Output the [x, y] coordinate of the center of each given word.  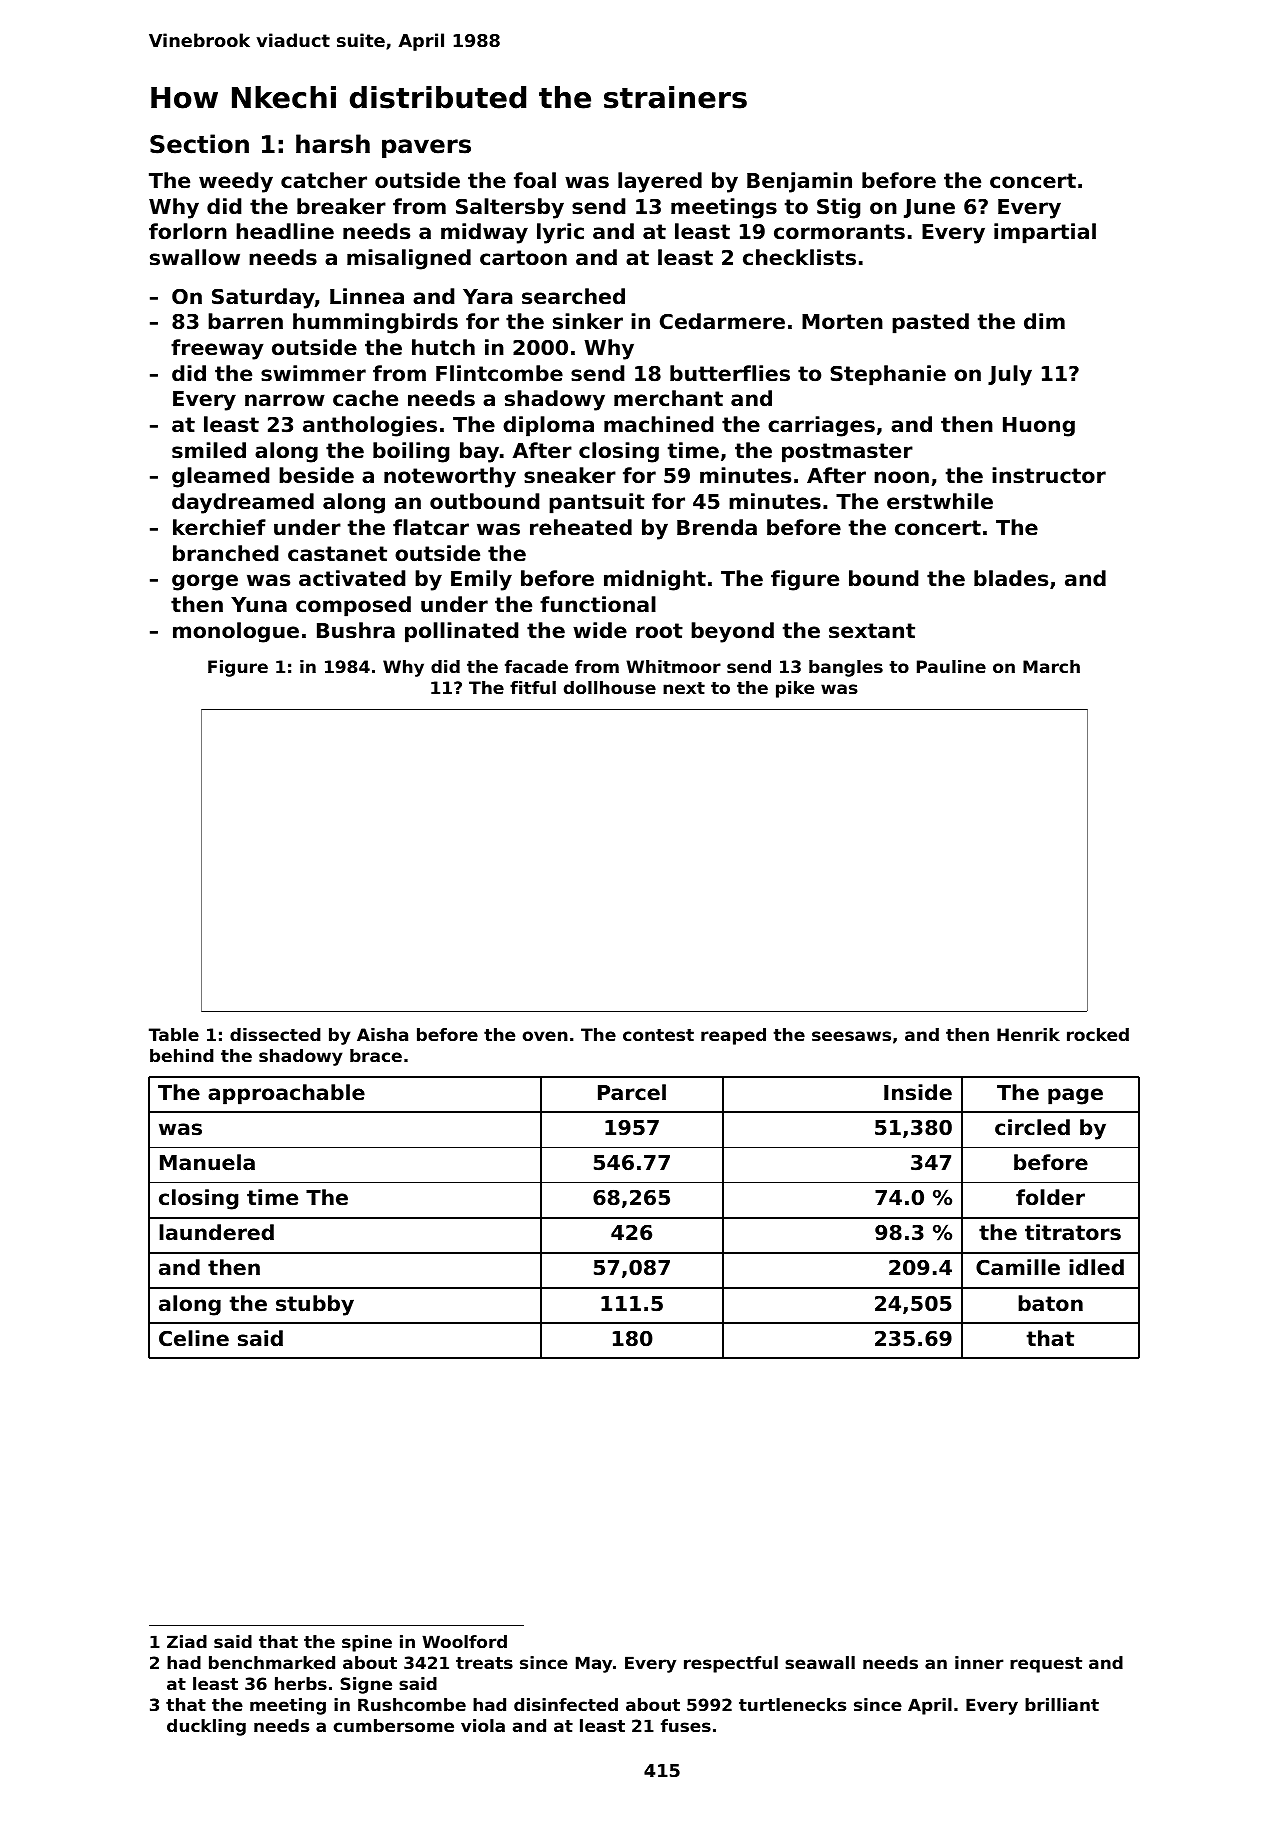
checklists [799, 257]
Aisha [382, 1034]
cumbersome [394, 1725]
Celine [194, 1338]
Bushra [356, 630]
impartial [1045, 233]
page [1075, 1096]
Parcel [632, 1092]
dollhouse [610, 687]
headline [285, 231]
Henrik [1028, 1034]
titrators [1073, 1232]
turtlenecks [792, 1704]
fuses [686, 1725]
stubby [315, 1305]
